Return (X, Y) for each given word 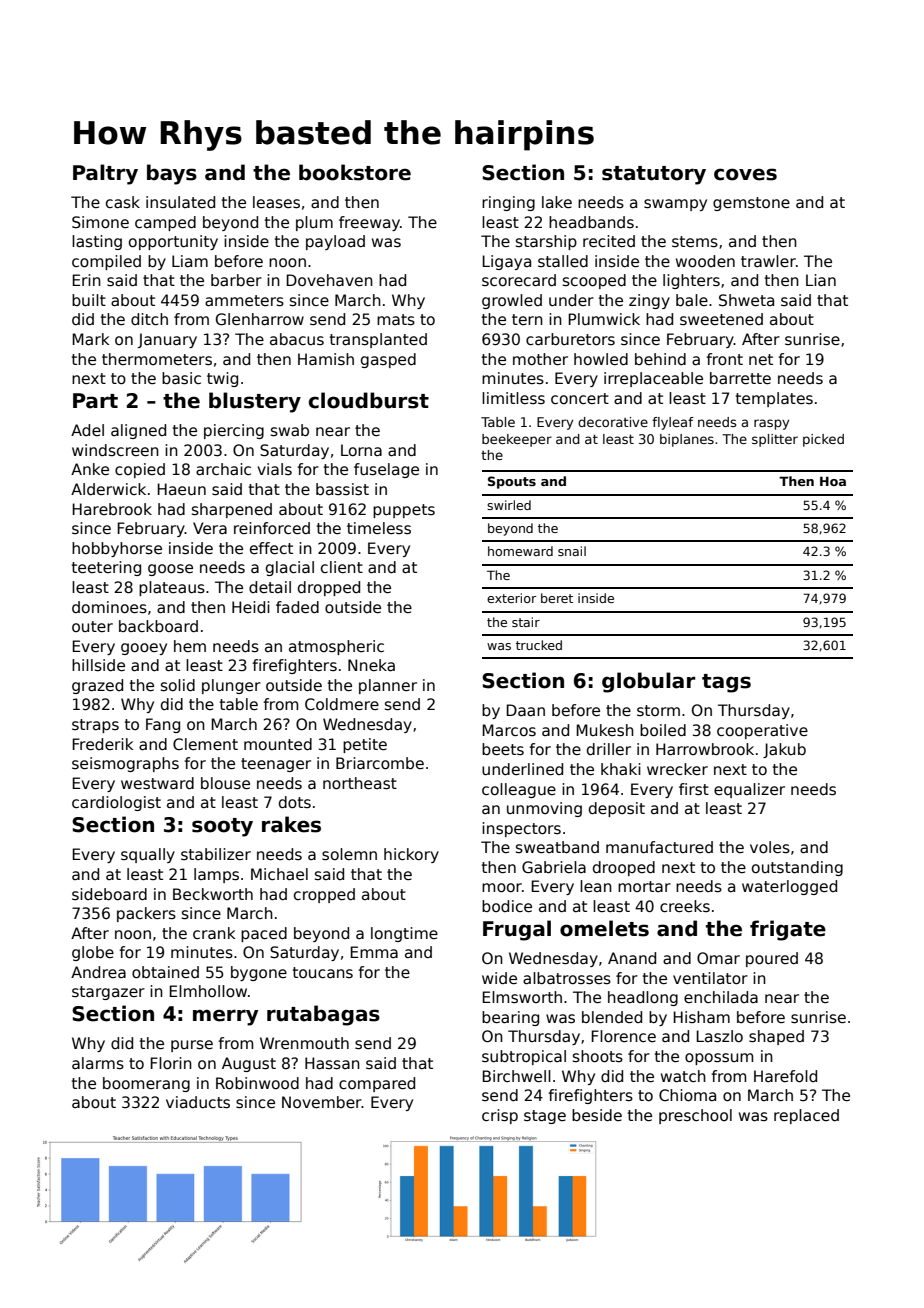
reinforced (272, 528)
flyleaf (673, 423)
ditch (149, 319)
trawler (768, 261)
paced (264, 934)
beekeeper (517, 440)
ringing (508, 203)
